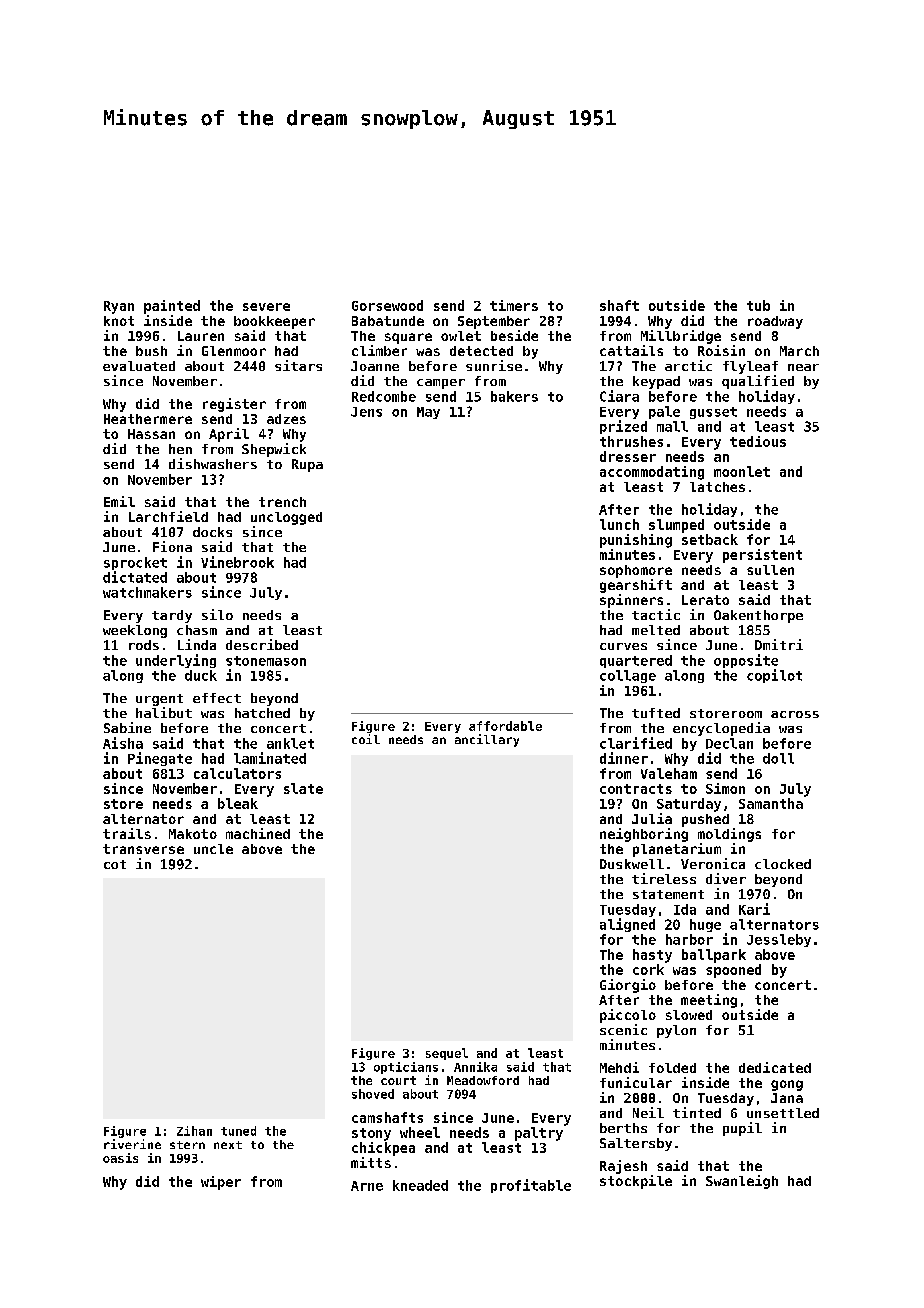 The width and height of the screenshot is (924, 1308). I want to click on Hassan, so click(151, 434).
